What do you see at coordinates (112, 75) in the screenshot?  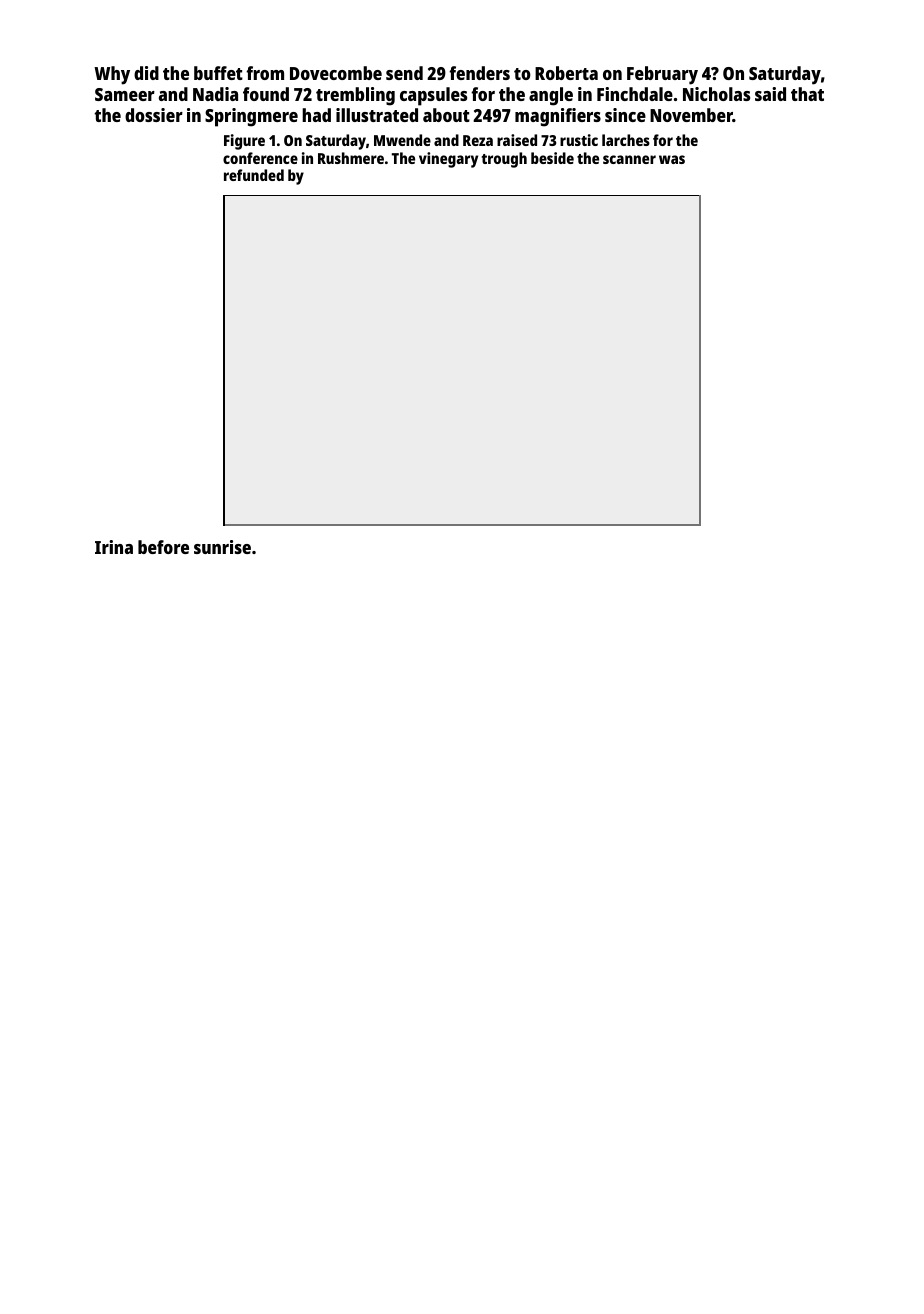 I see `Why` at bounding box center [112, 75].
